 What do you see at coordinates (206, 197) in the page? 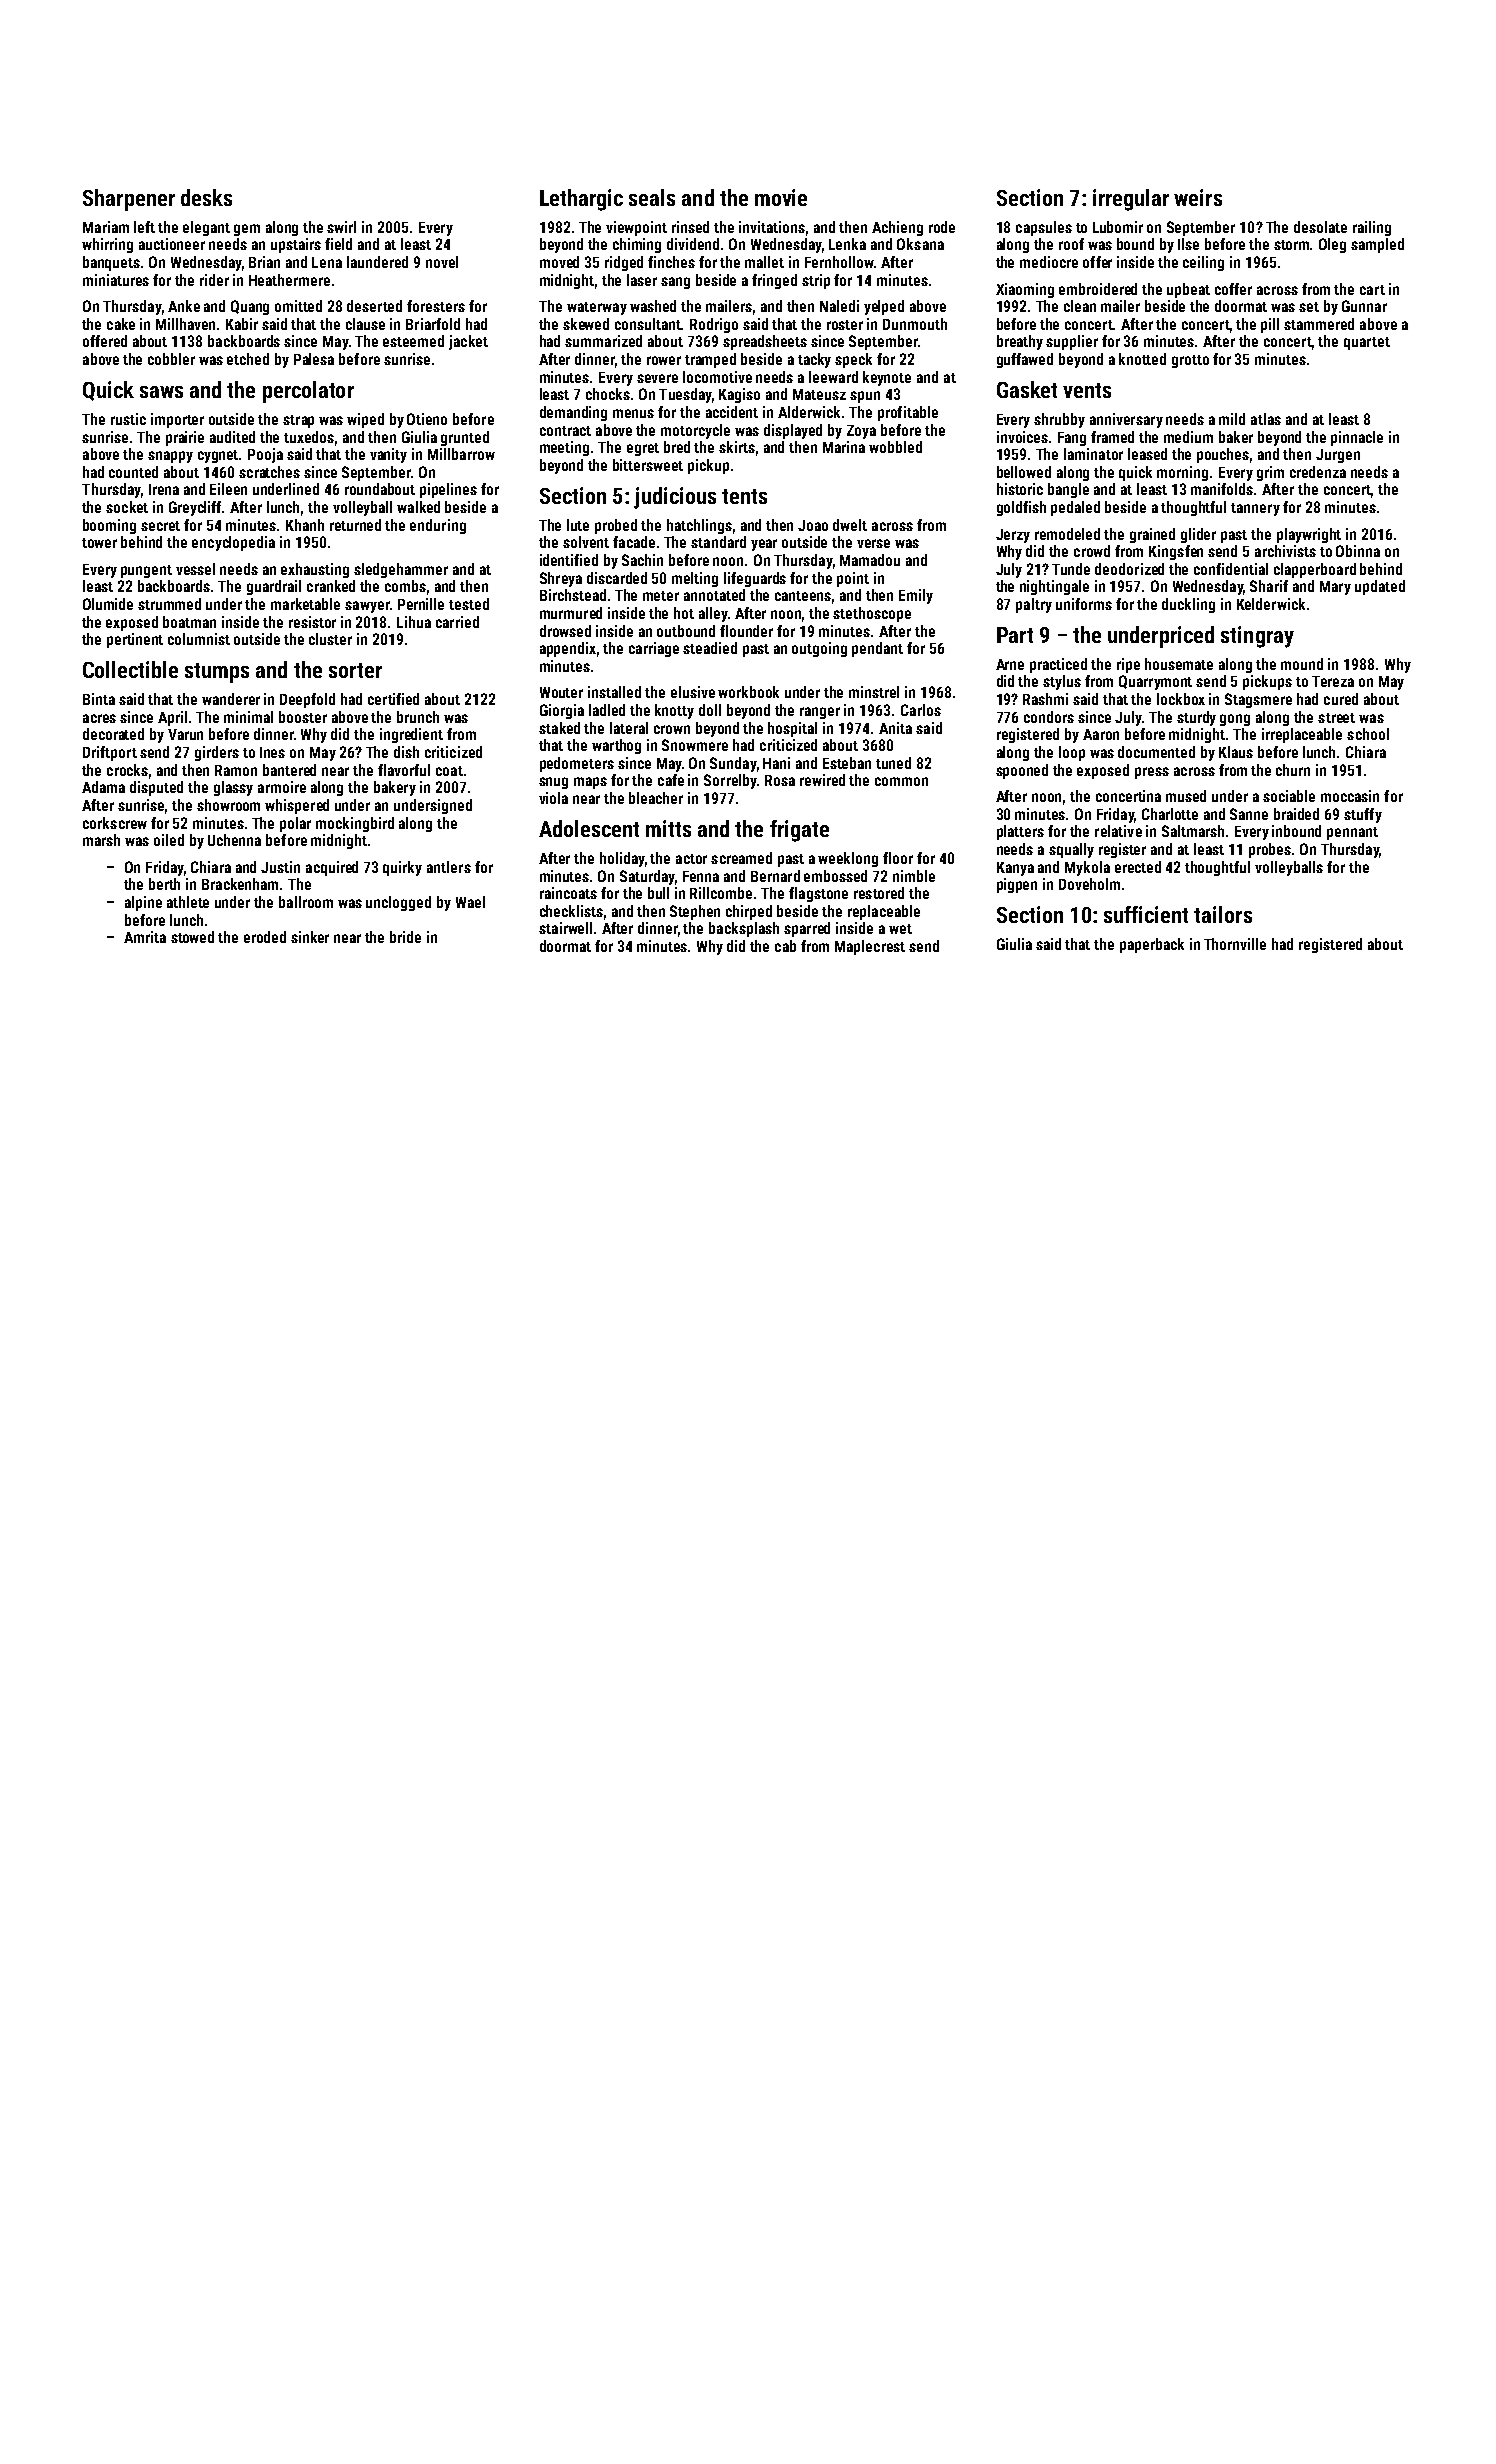
I see `desks` at bounding box center [206, 197].
